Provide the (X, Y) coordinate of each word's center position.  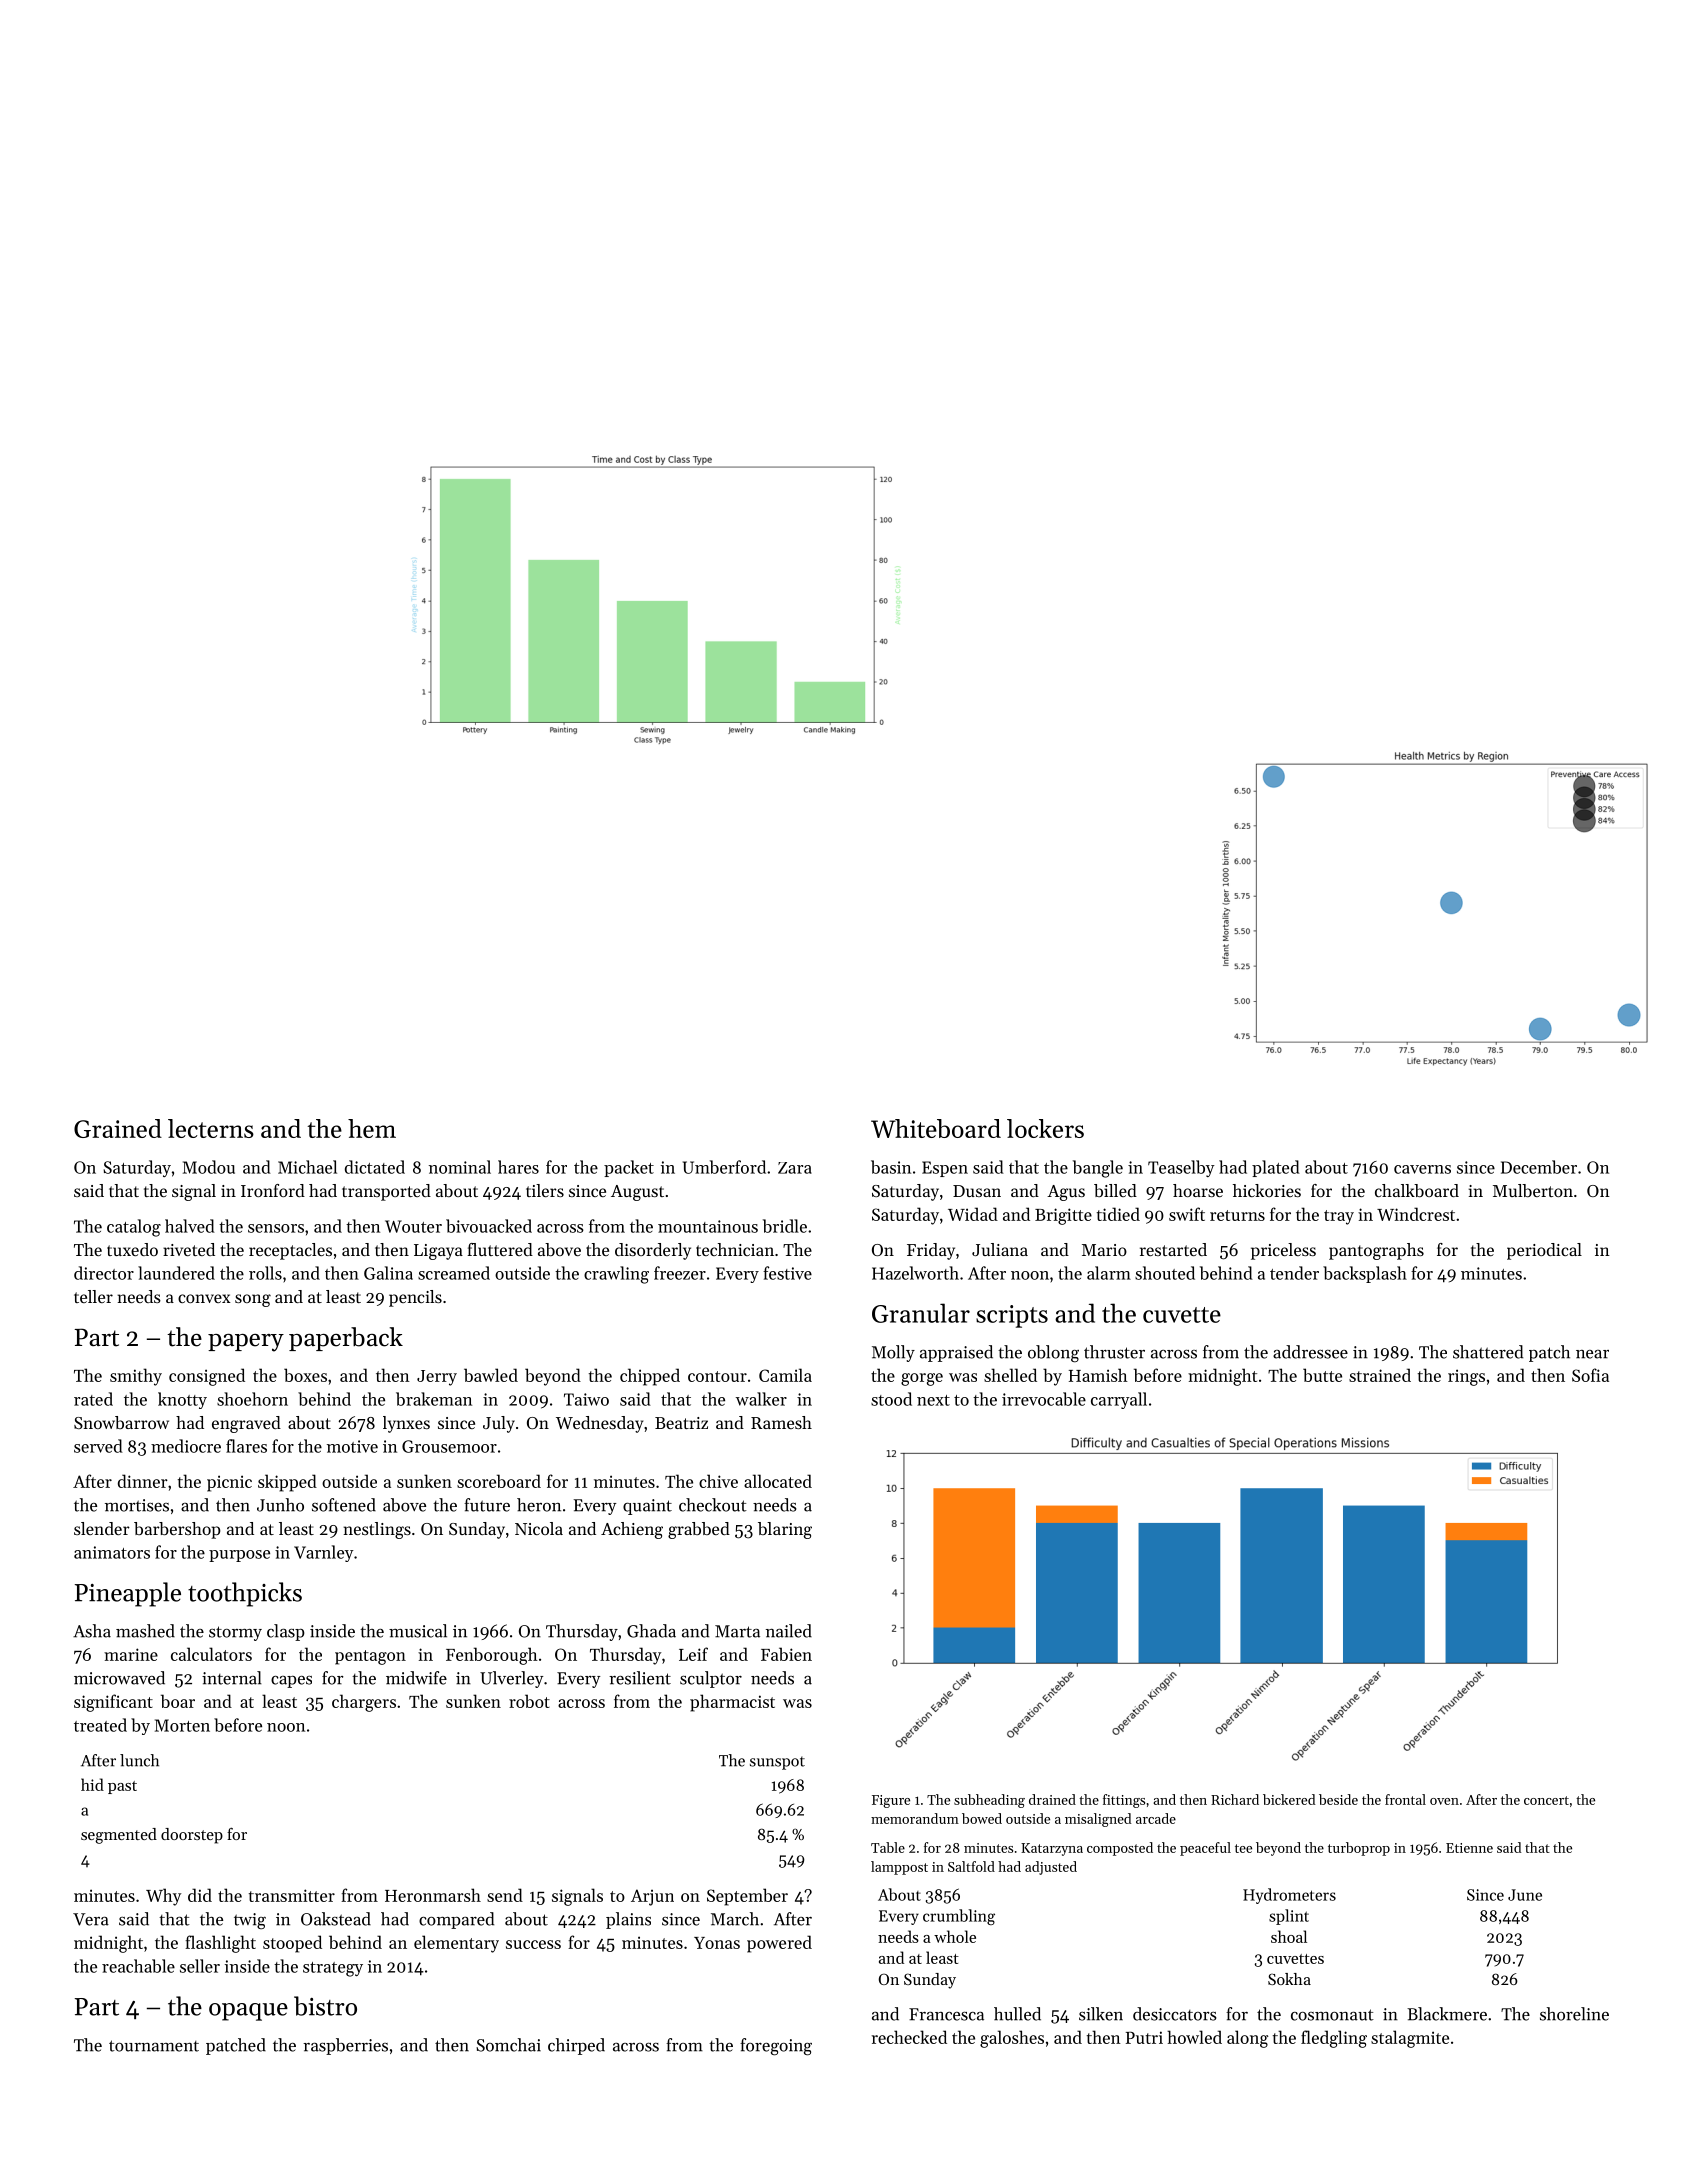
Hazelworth (915, 1273)
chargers (364, 1703)
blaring (785, 1530)
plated (1276, 1168)
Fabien (786, 1654)
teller (93, 1296)
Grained (118, 1128)
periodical (1544, 1251)
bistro (325, 2006)
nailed (789, 1631)
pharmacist (732, 1703)
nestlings (377, 1530)
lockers (1045, 1128)
